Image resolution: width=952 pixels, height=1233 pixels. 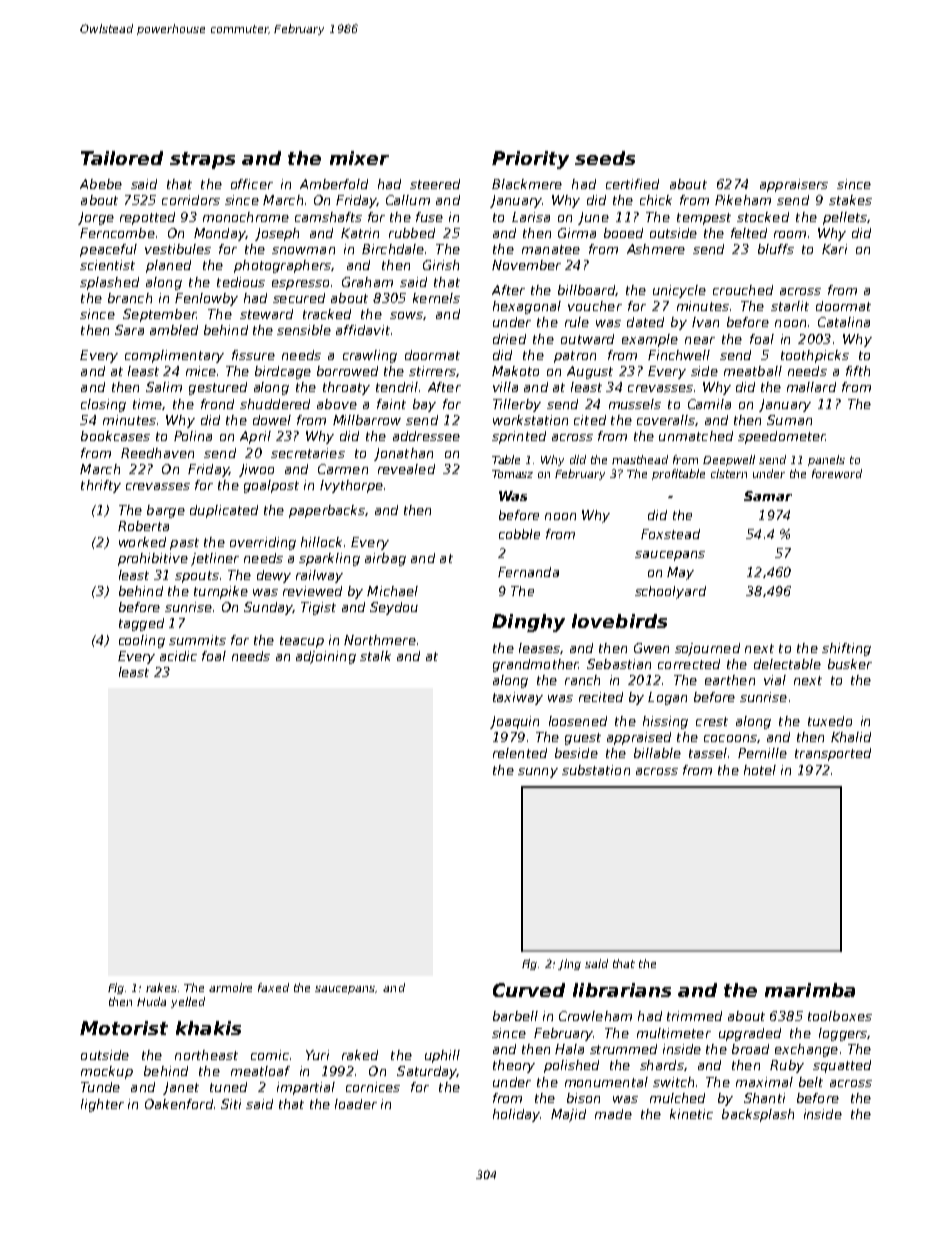 What do you see at coordinates (538, 773) in the page?
I see `sunny` at bounding box center [538, 773].
